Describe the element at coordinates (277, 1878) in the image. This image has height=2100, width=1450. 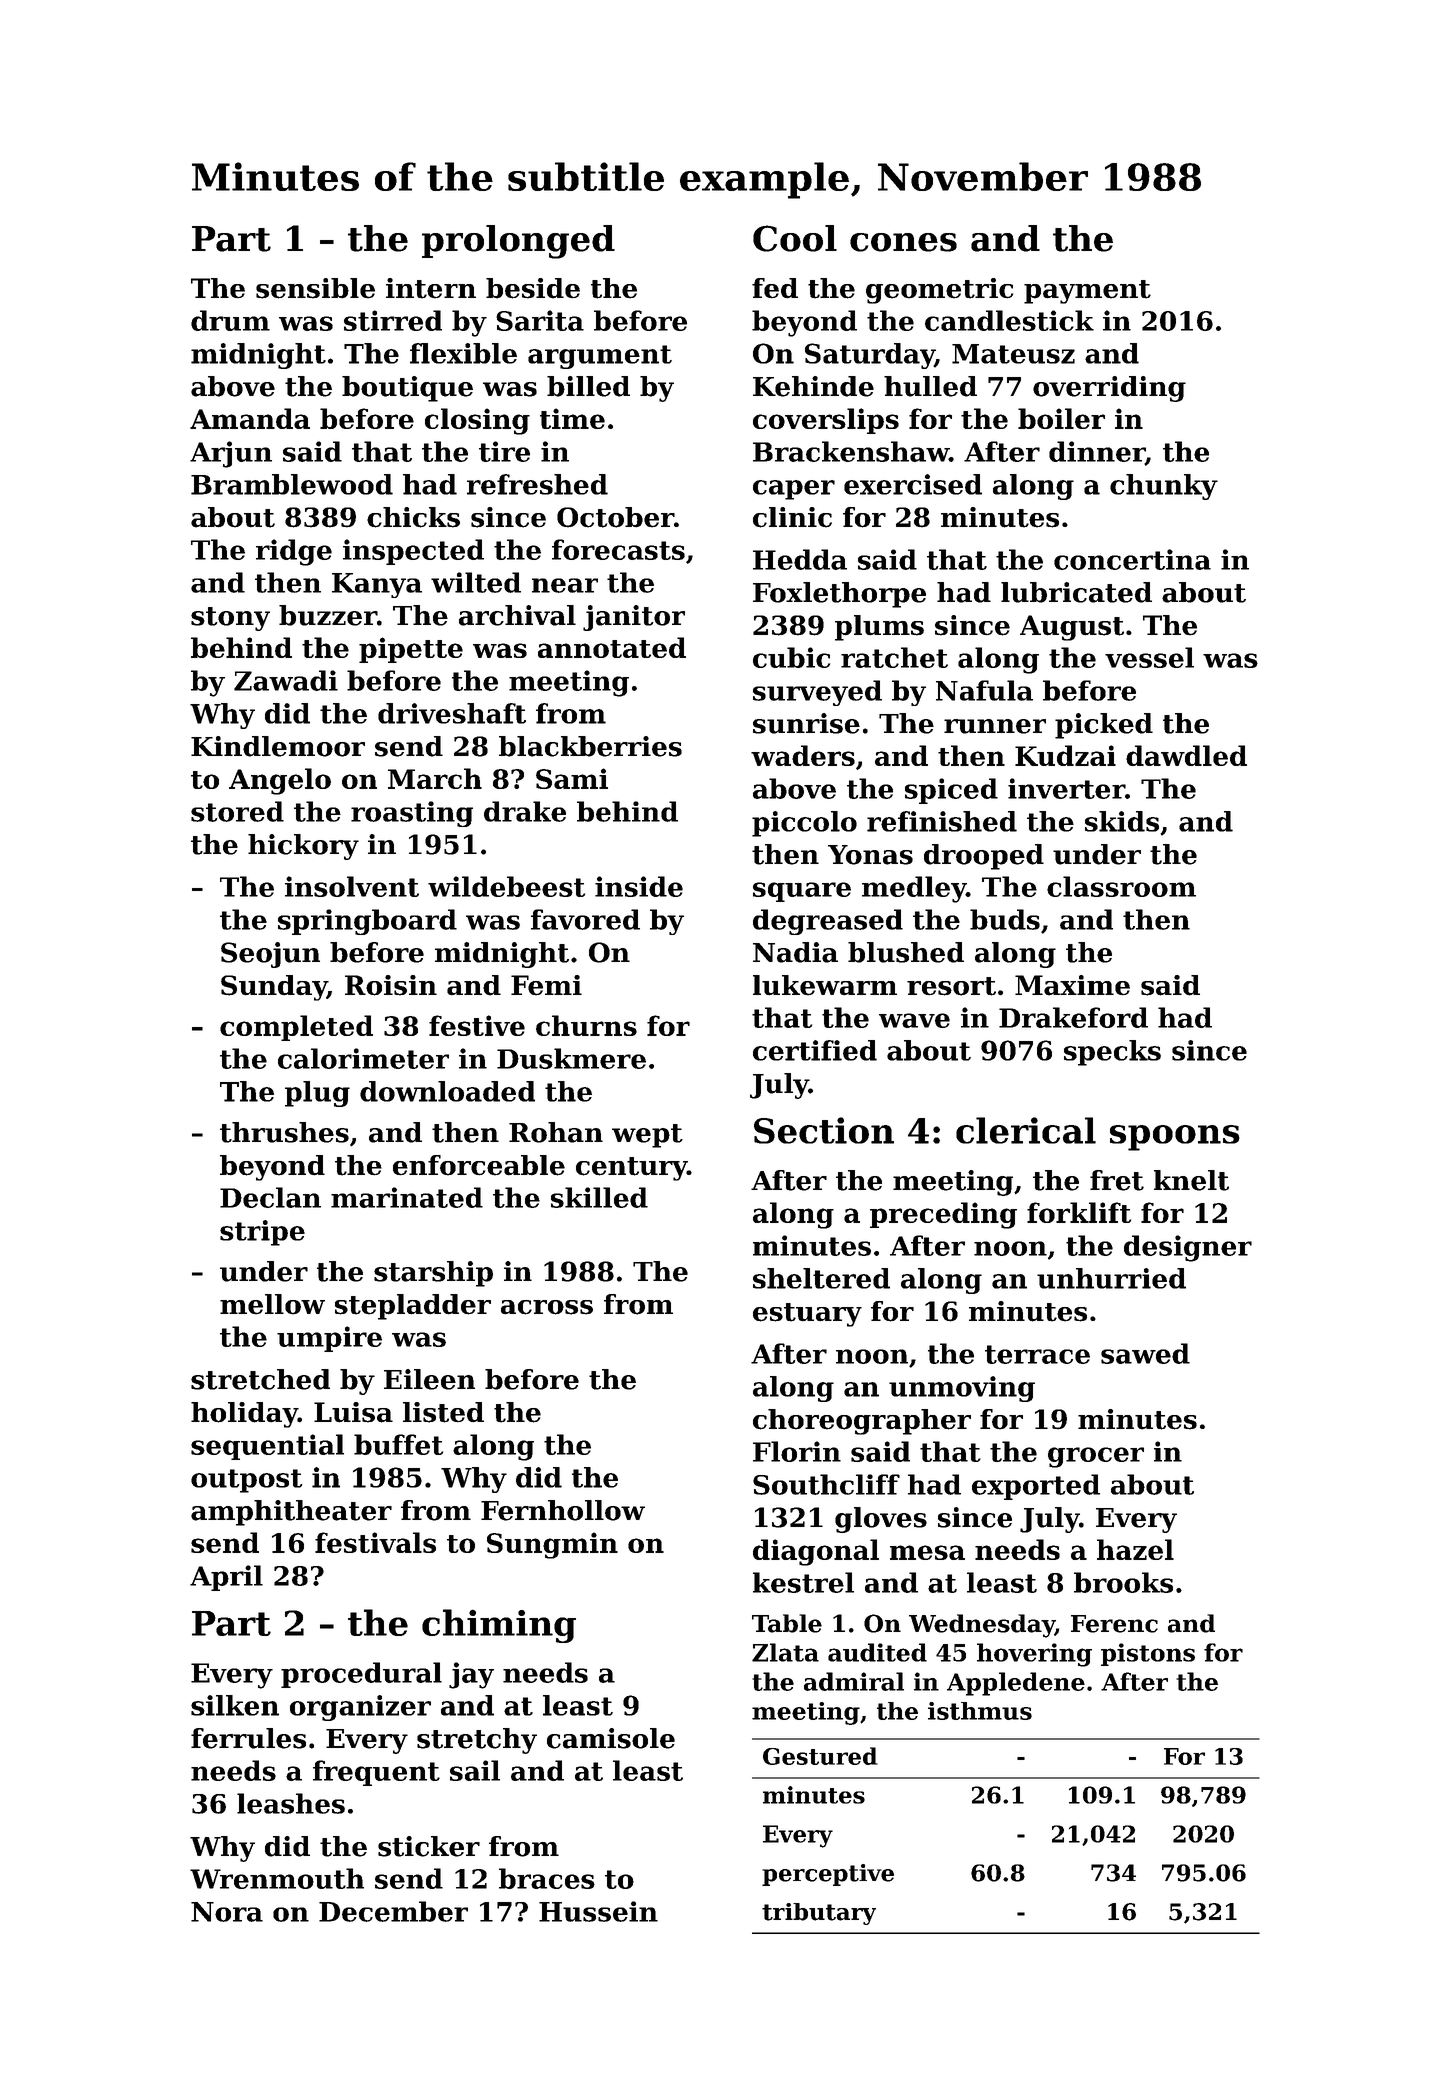
I see `Wrenmouth` at that location.
